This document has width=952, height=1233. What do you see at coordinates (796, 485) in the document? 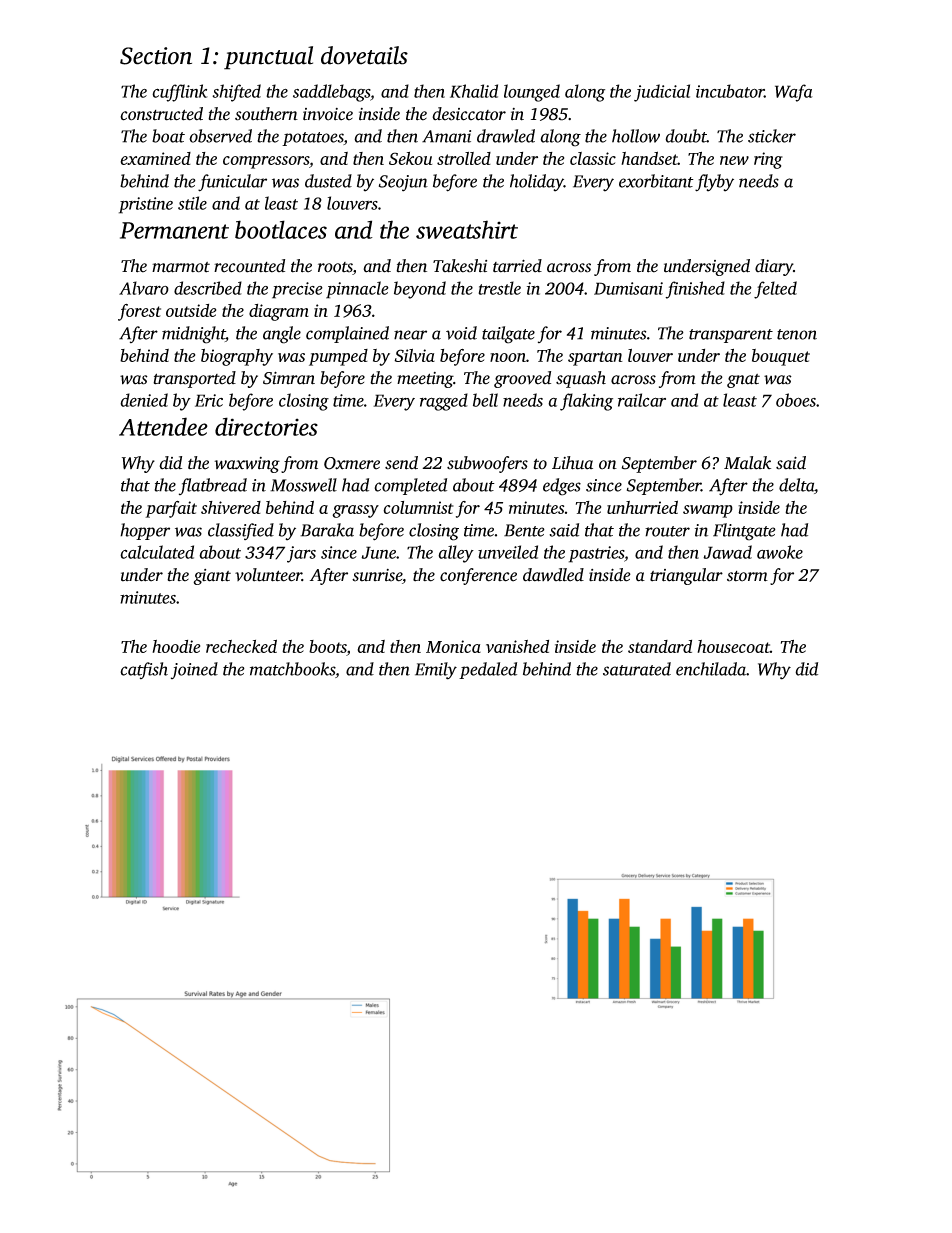
I see `delta` at bounding box center [796, 485].
